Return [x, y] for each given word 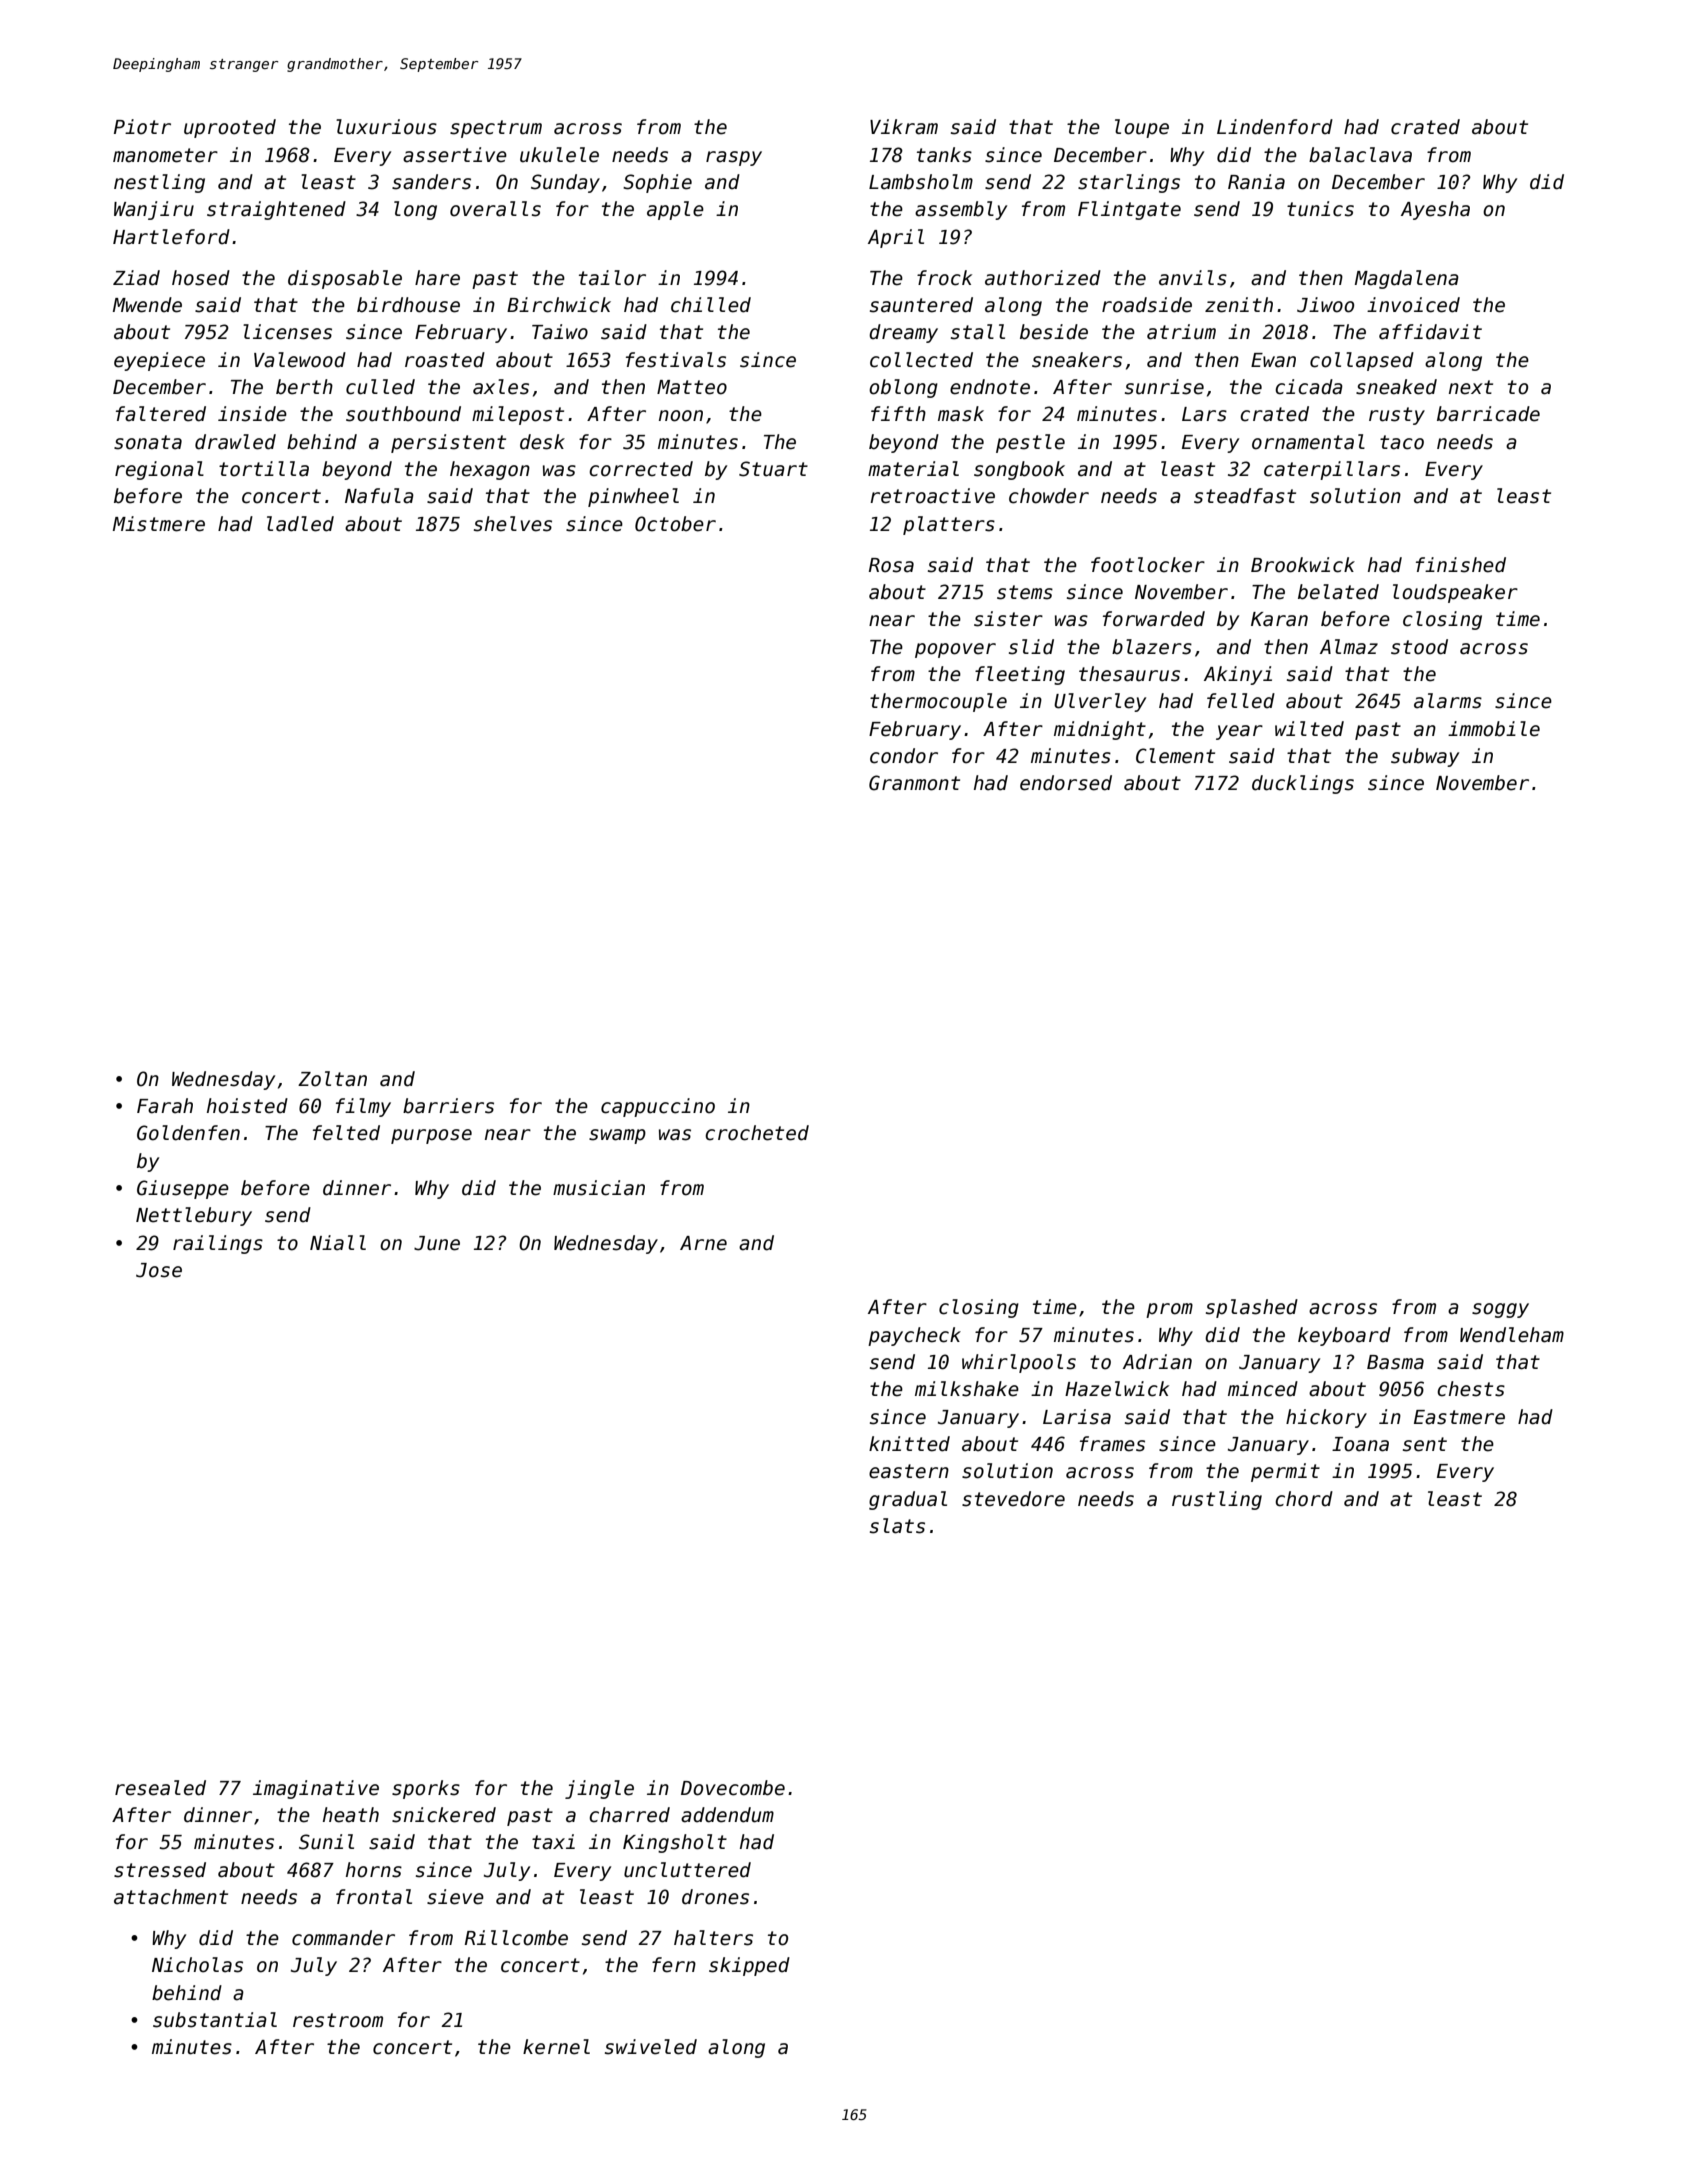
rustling [1217, 1500]
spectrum [496, 129]
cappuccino [658, 1107]
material [913, 469]
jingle [599, 1789]
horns [374, 1870]
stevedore [1013, 1499]
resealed [160, 1788]
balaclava [1360, 155]
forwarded [1154, 619]
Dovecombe [733, 1788]
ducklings [1303, 784]
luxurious [386, 127]
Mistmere [159, 524]
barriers [448, 1106]
